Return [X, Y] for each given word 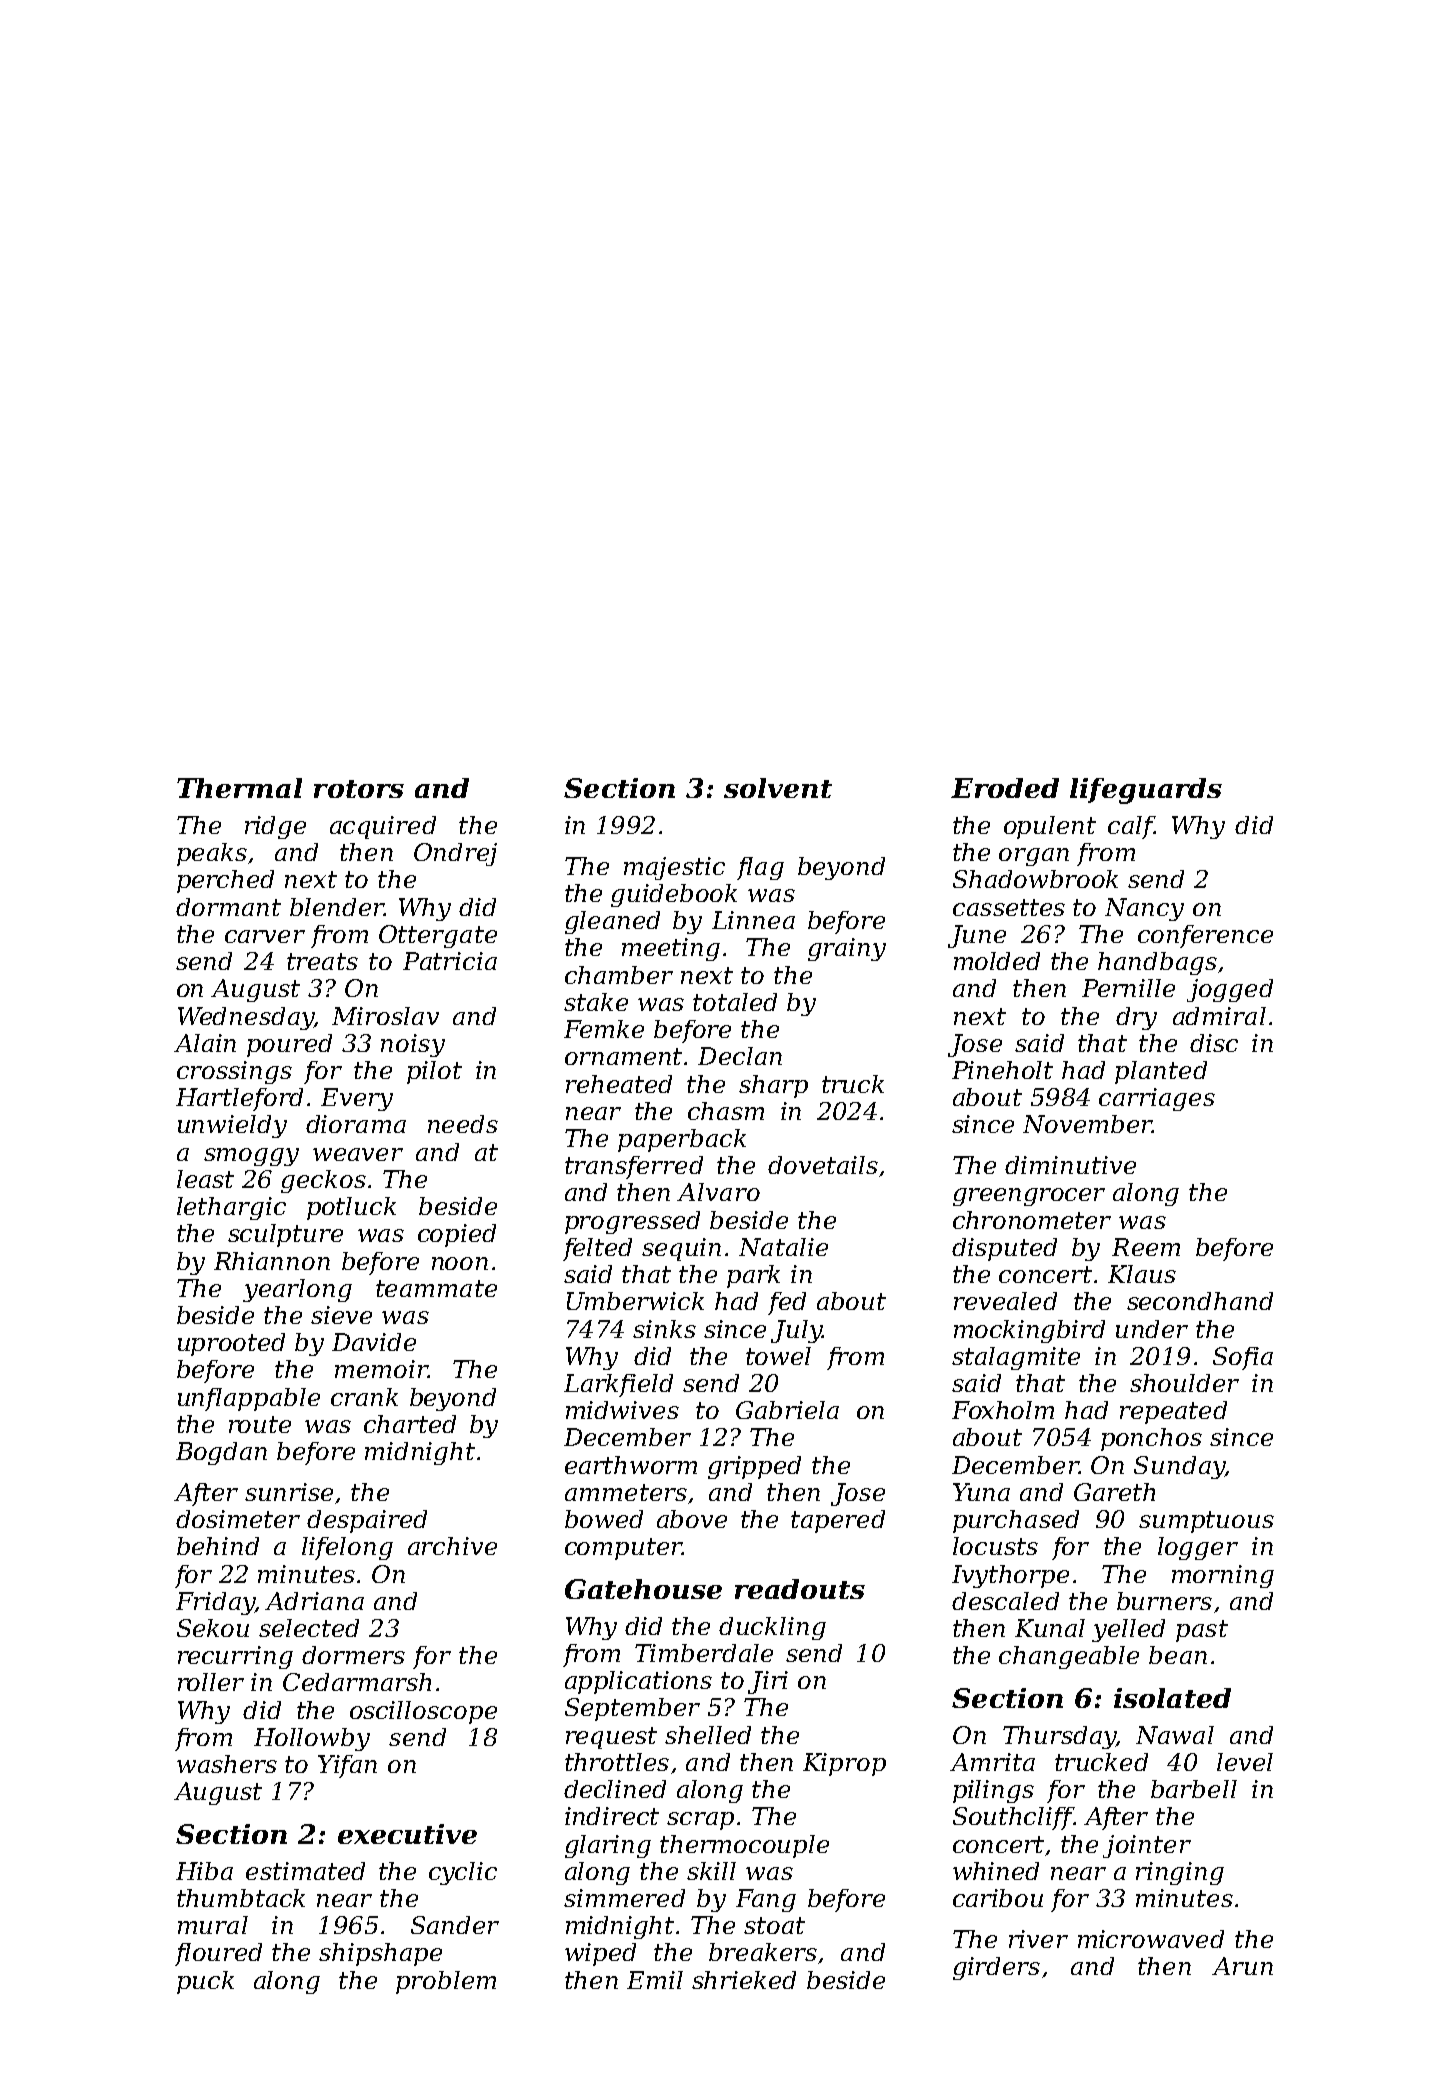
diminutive [1070, 1165]
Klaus [1142, 1274]
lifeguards [1146, 791]
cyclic [463, 1873]
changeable [1069, 1657]
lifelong [347, 1548]
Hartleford [239, 1099]
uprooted [231, 1344]
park [753, 1276]
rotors [359, 789]
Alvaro [718, 1192]
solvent [778, 788]
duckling [772, 1628]
